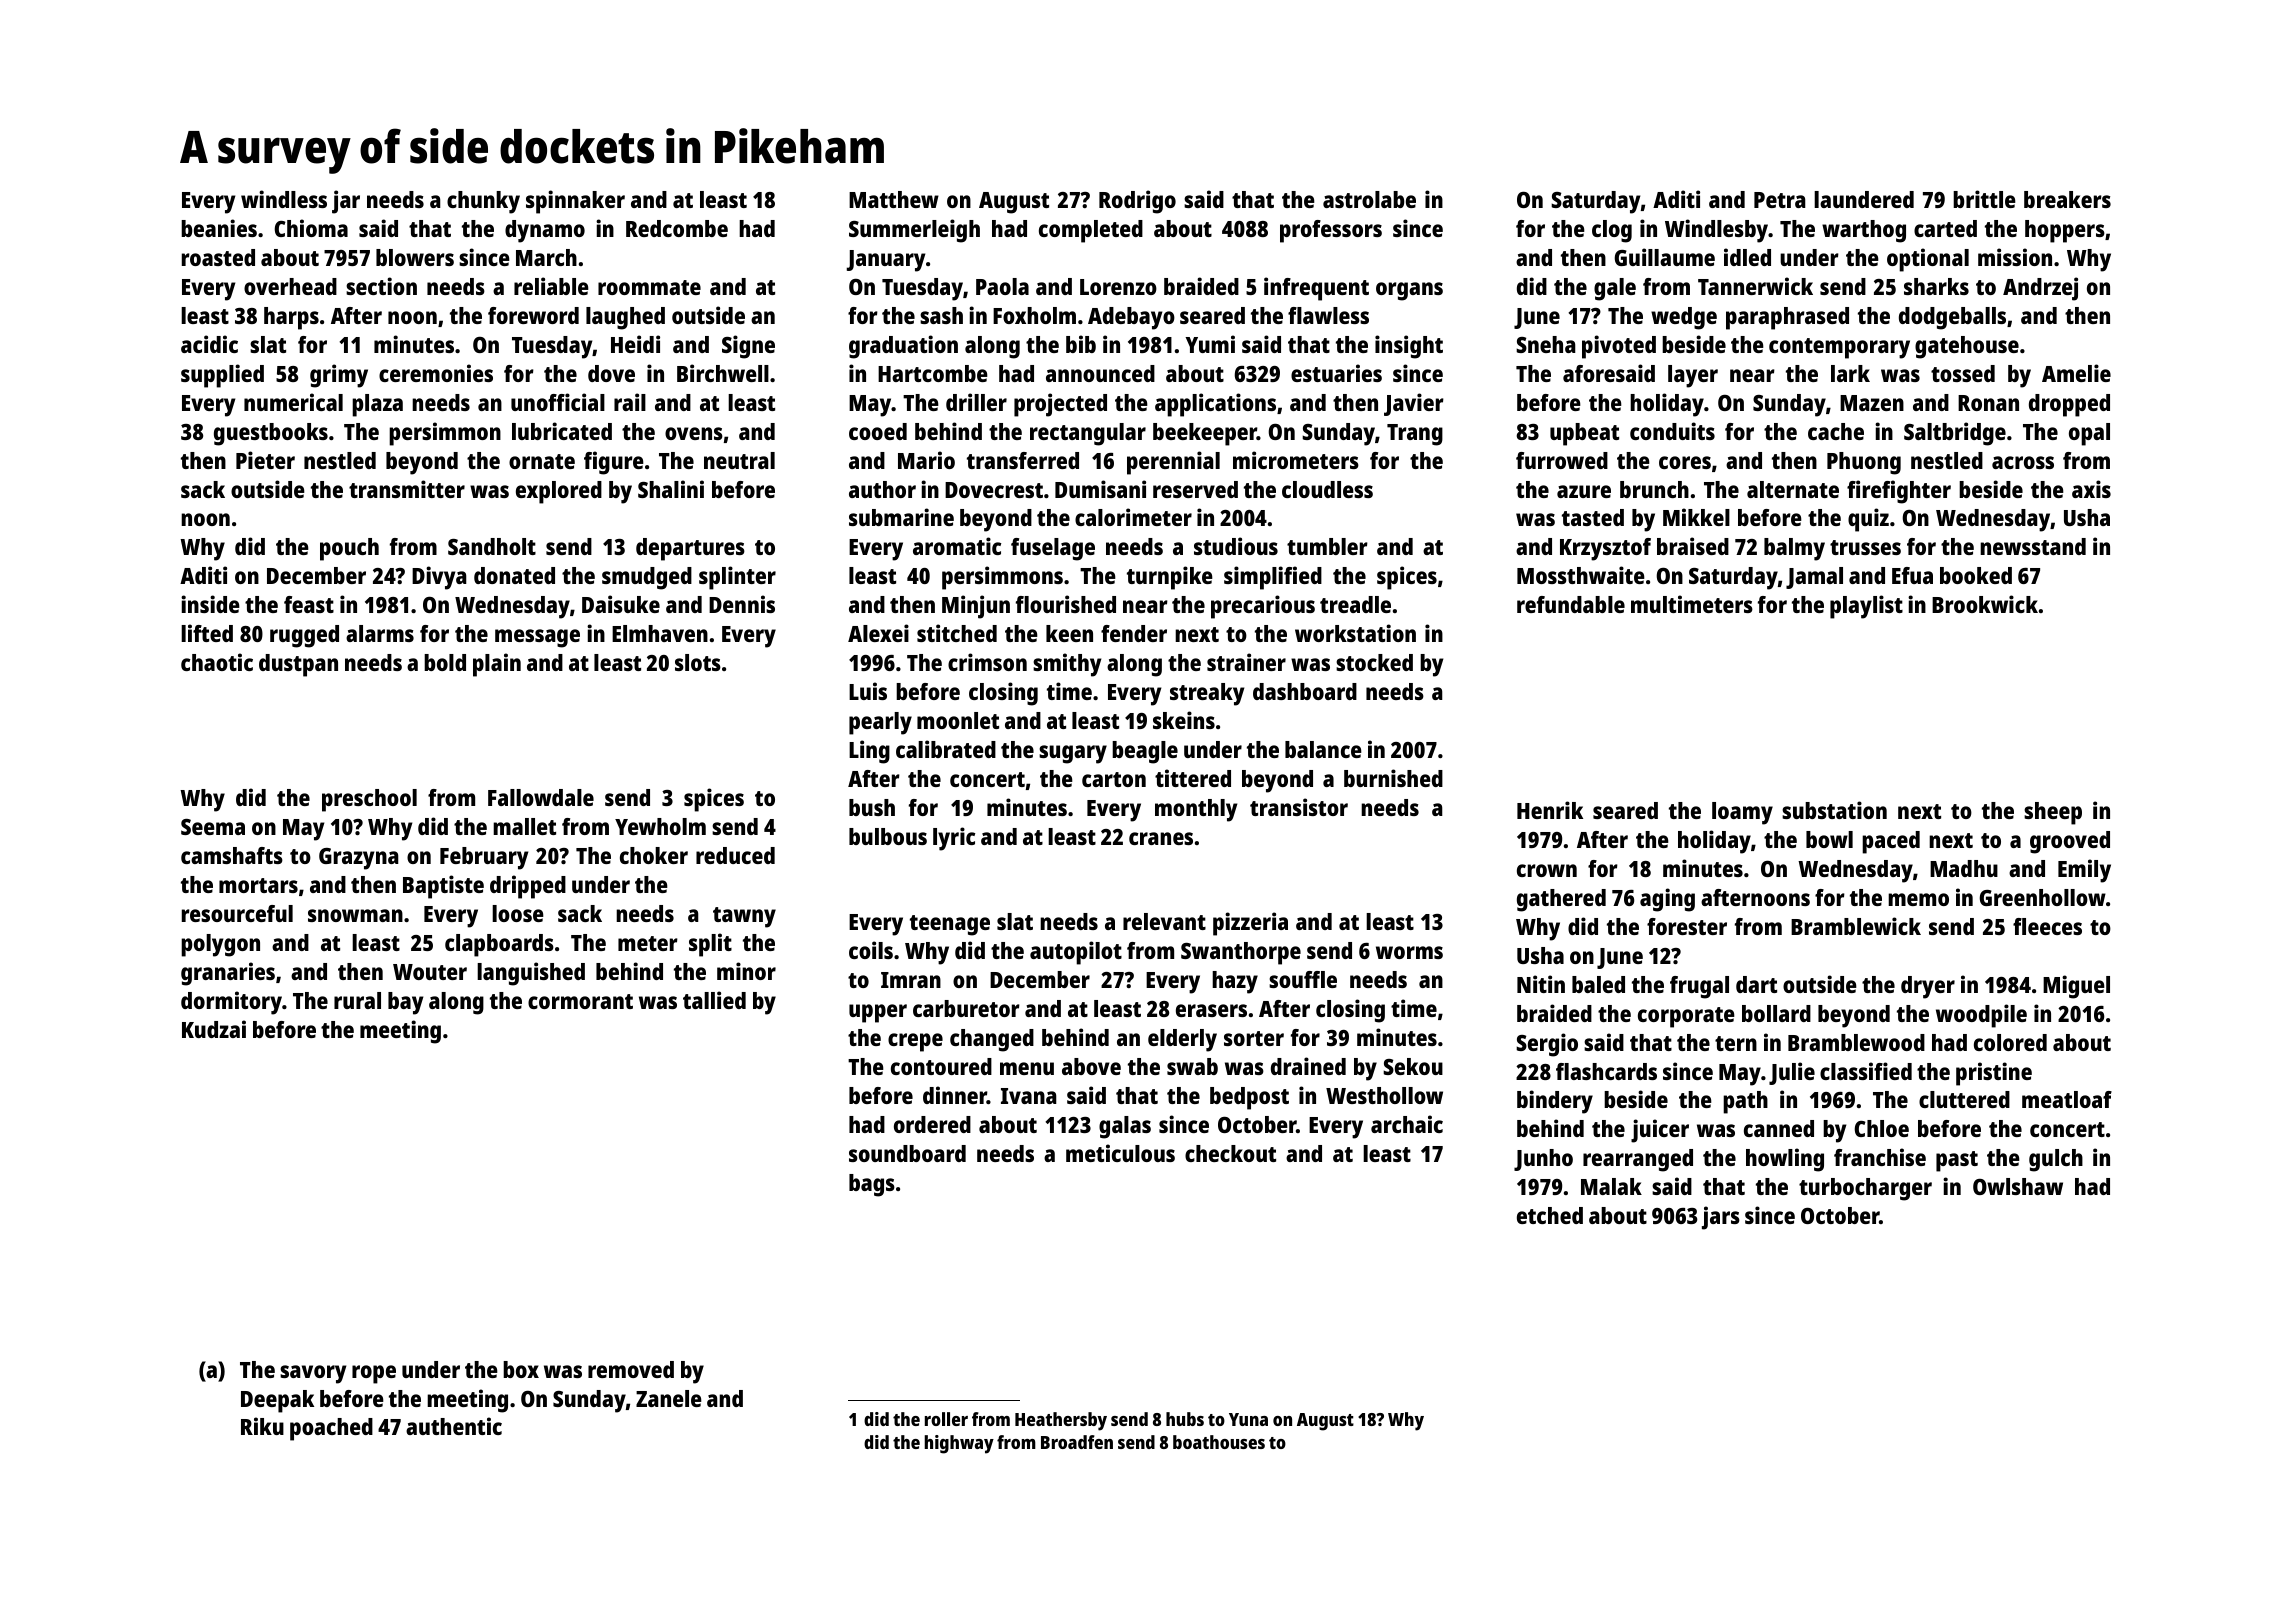 The height and width of the document is (1620, 2292). I want to click on Heidi, so click(635, 344).
